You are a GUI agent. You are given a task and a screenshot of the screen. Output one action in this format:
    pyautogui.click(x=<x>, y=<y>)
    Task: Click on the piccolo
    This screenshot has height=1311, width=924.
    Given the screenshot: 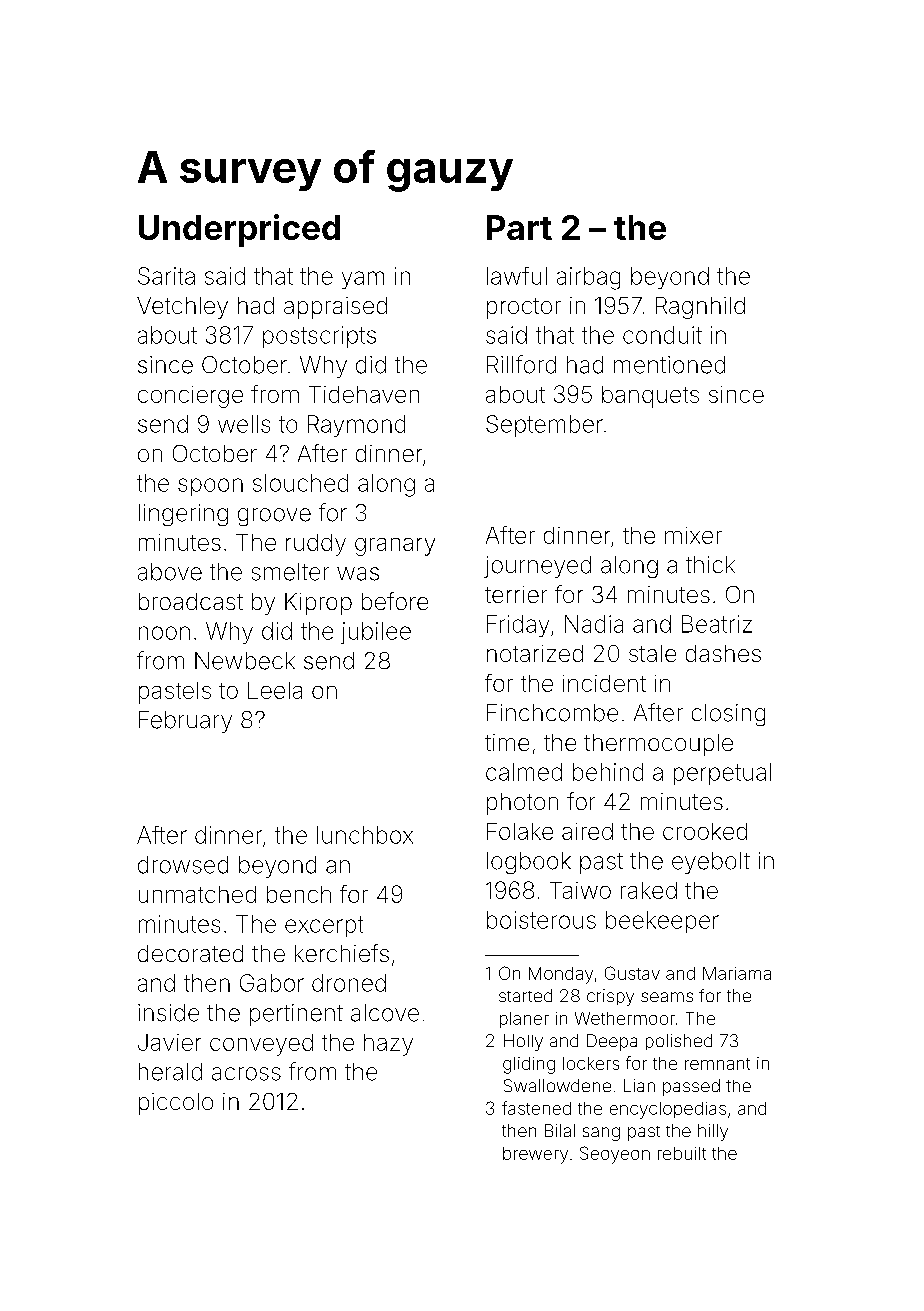 What is the action you would take?
    pyautogui.click(x=176, y=1104)
